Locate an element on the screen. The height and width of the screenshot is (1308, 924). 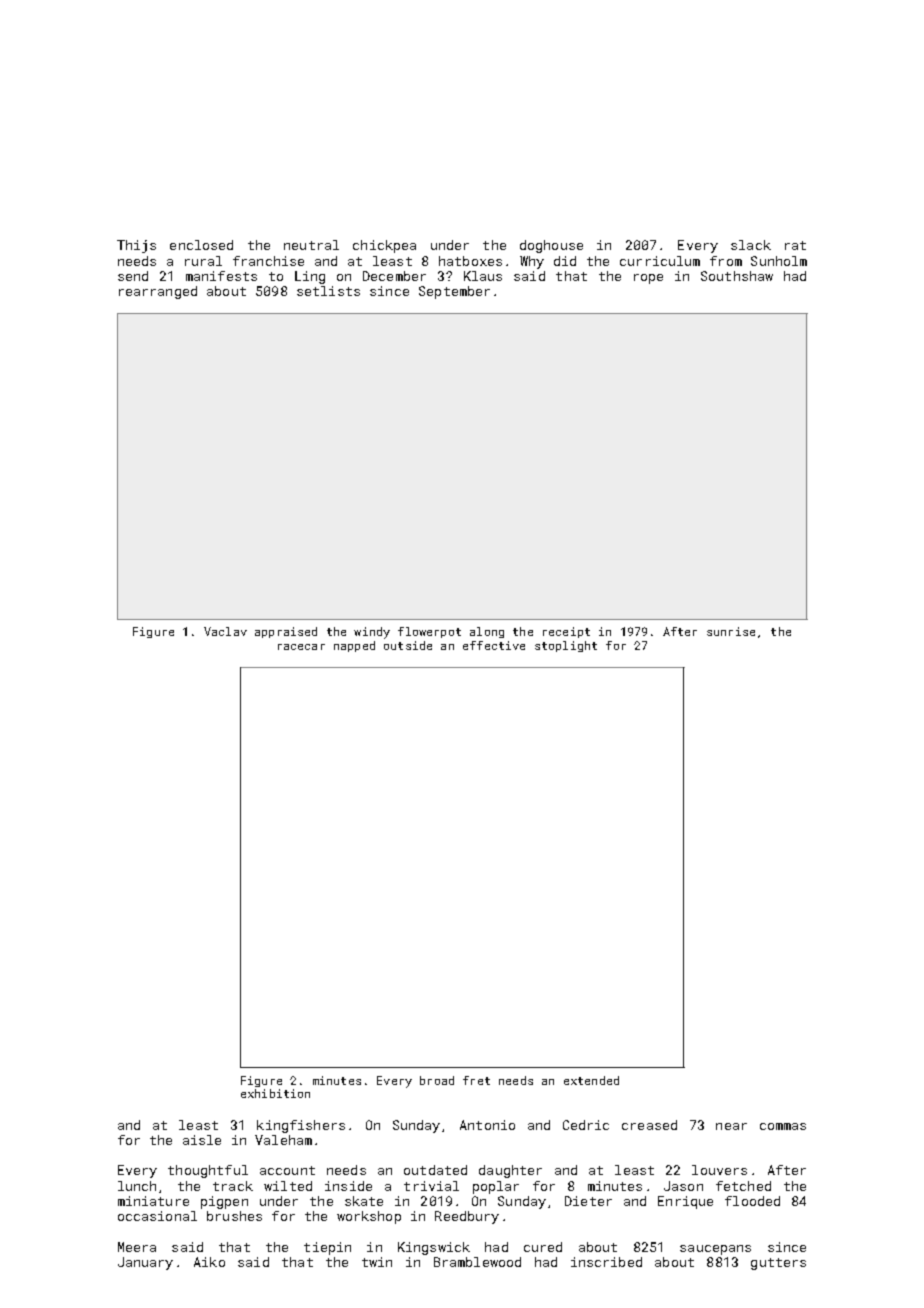
doghouse is located at coordinates (551, 246).
